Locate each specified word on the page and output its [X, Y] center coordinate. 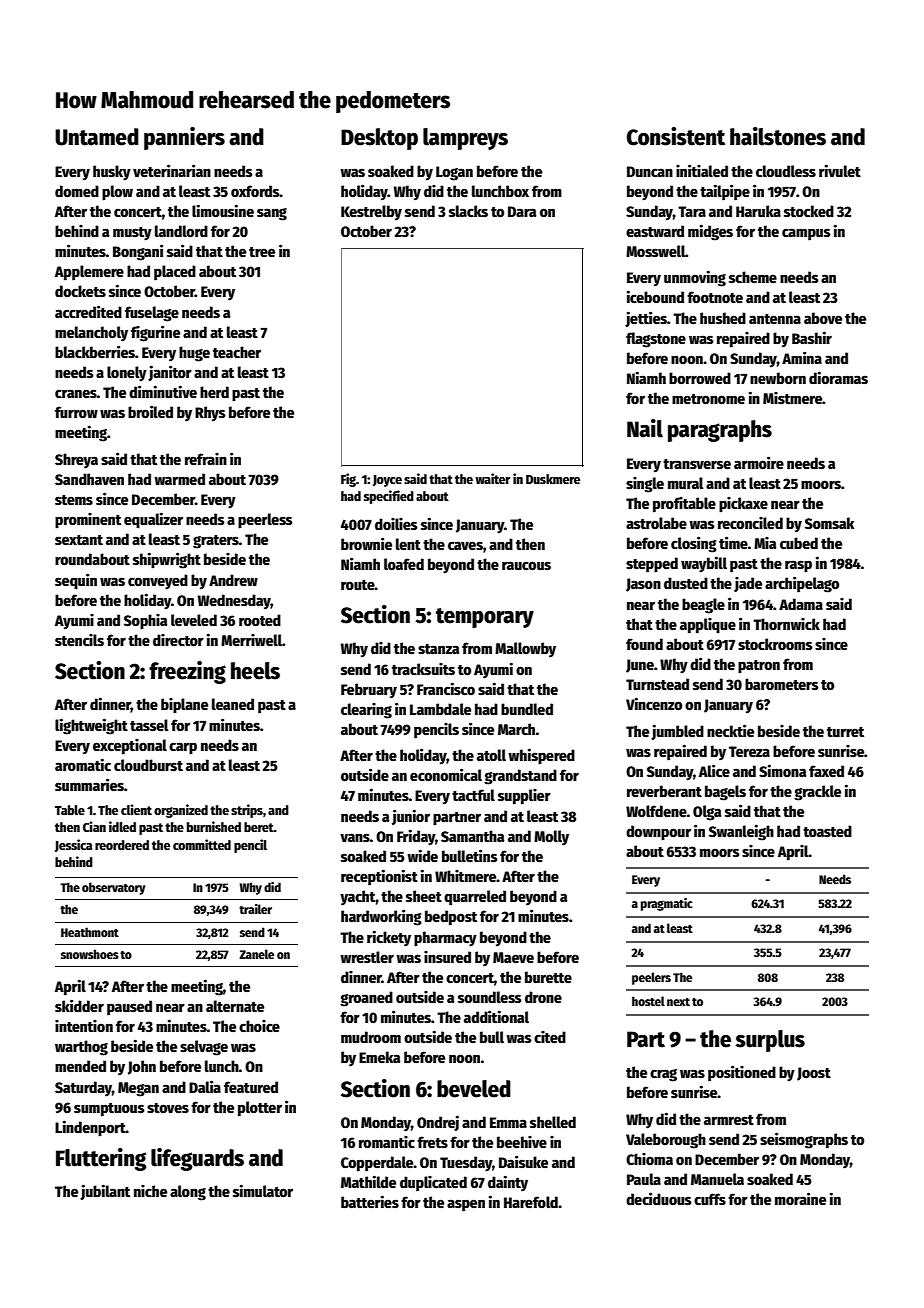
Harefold [531, 1202]
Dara [522, 211]
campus [806, 234]
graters [216, 542]
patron [759, 667]
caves [465, 545]
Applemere [89, 273]
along [188, 1193]
